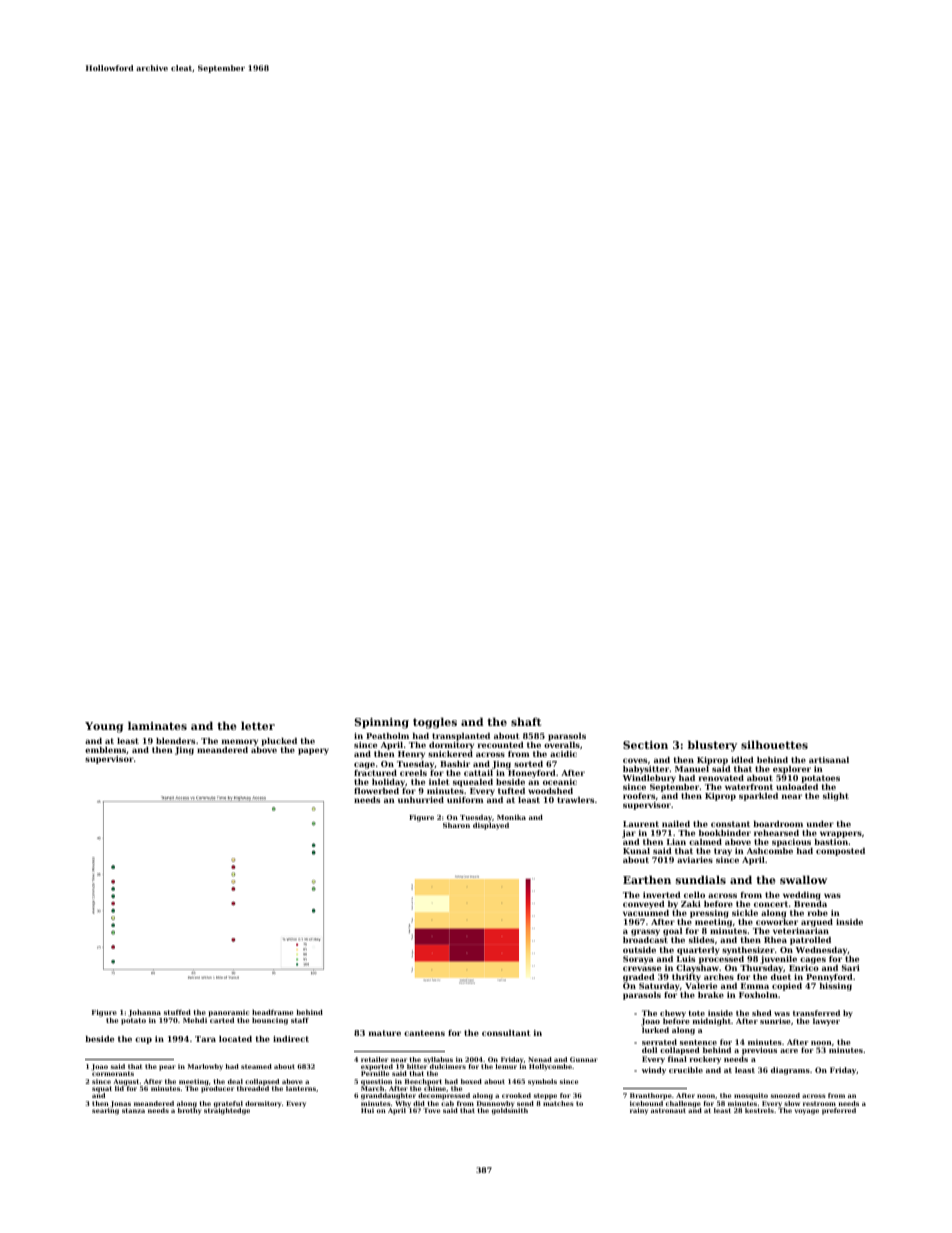 This screenshot has height=1233, width=952. I want to click on silhouettes, so click(774, 744).
